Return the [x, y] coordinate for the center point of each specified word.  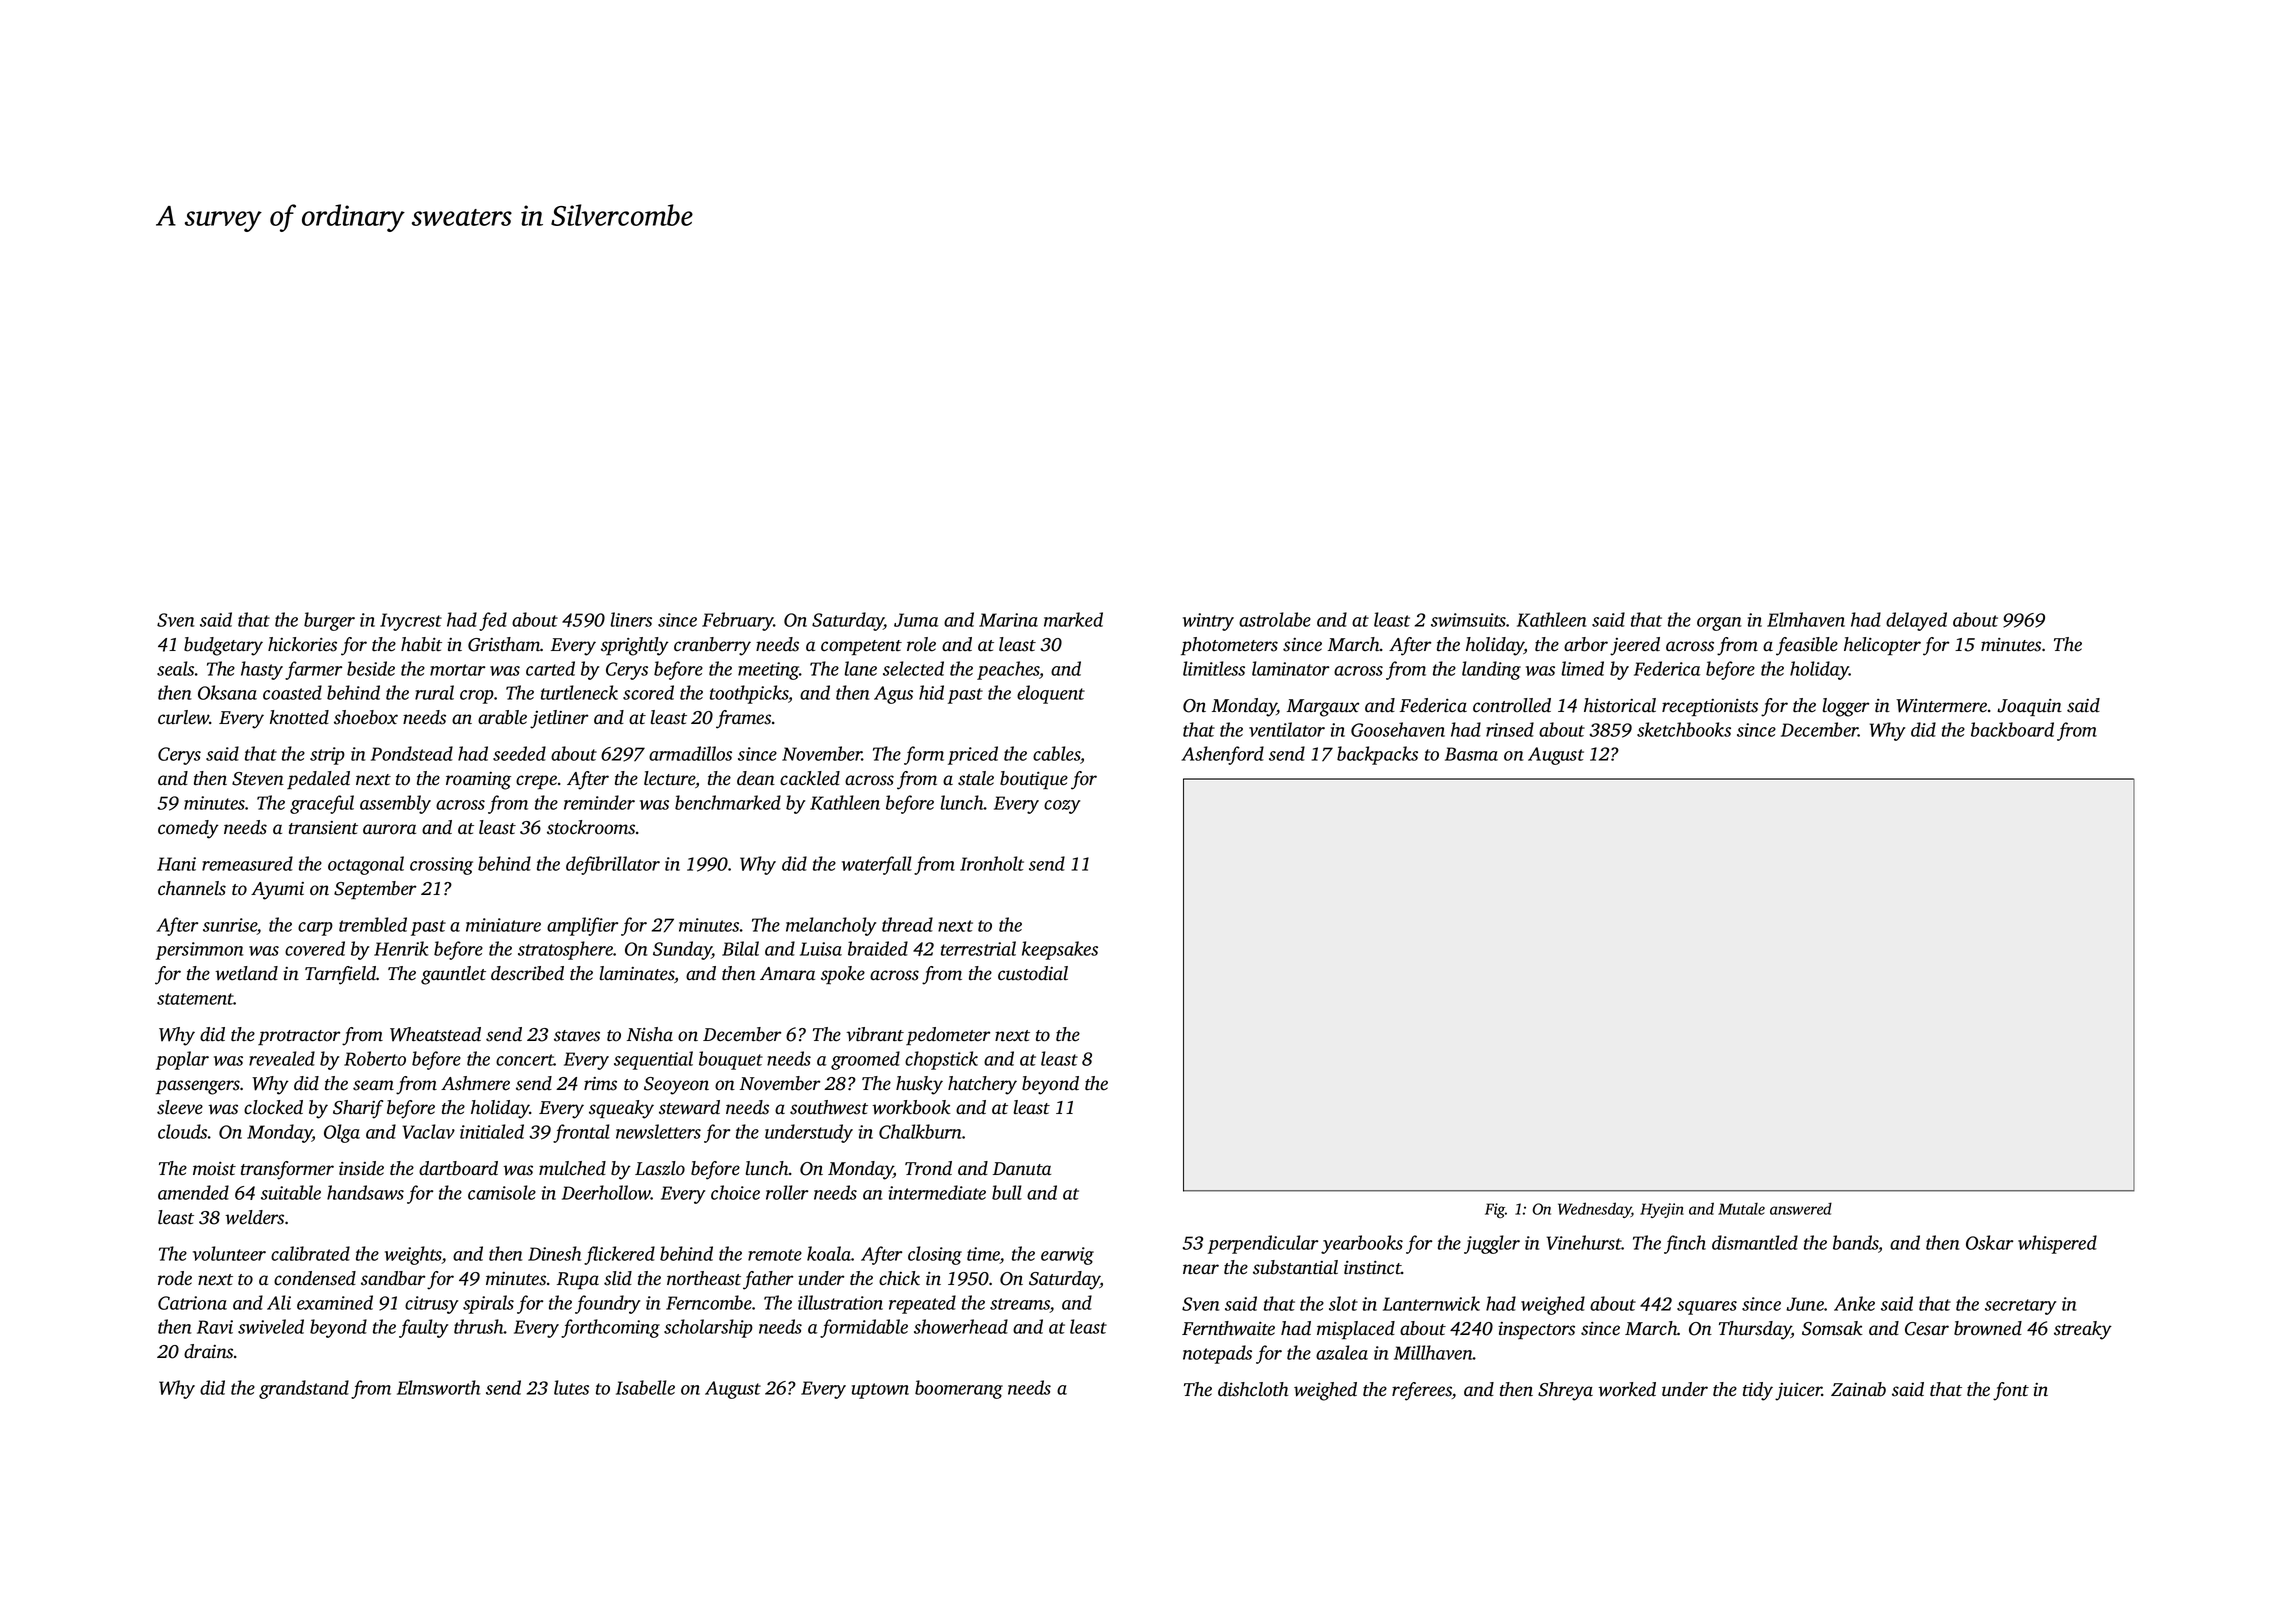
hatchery [982, 1085]
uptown [880, 1391]
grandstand [304, 1389]
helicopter [1882, 646]
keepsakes [1060, 950]
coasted [292, 692]
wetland [246, 973]
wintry [1208, 622]
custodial [1033, 973]
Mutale [1741, 1209]
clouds [182, 1131]
